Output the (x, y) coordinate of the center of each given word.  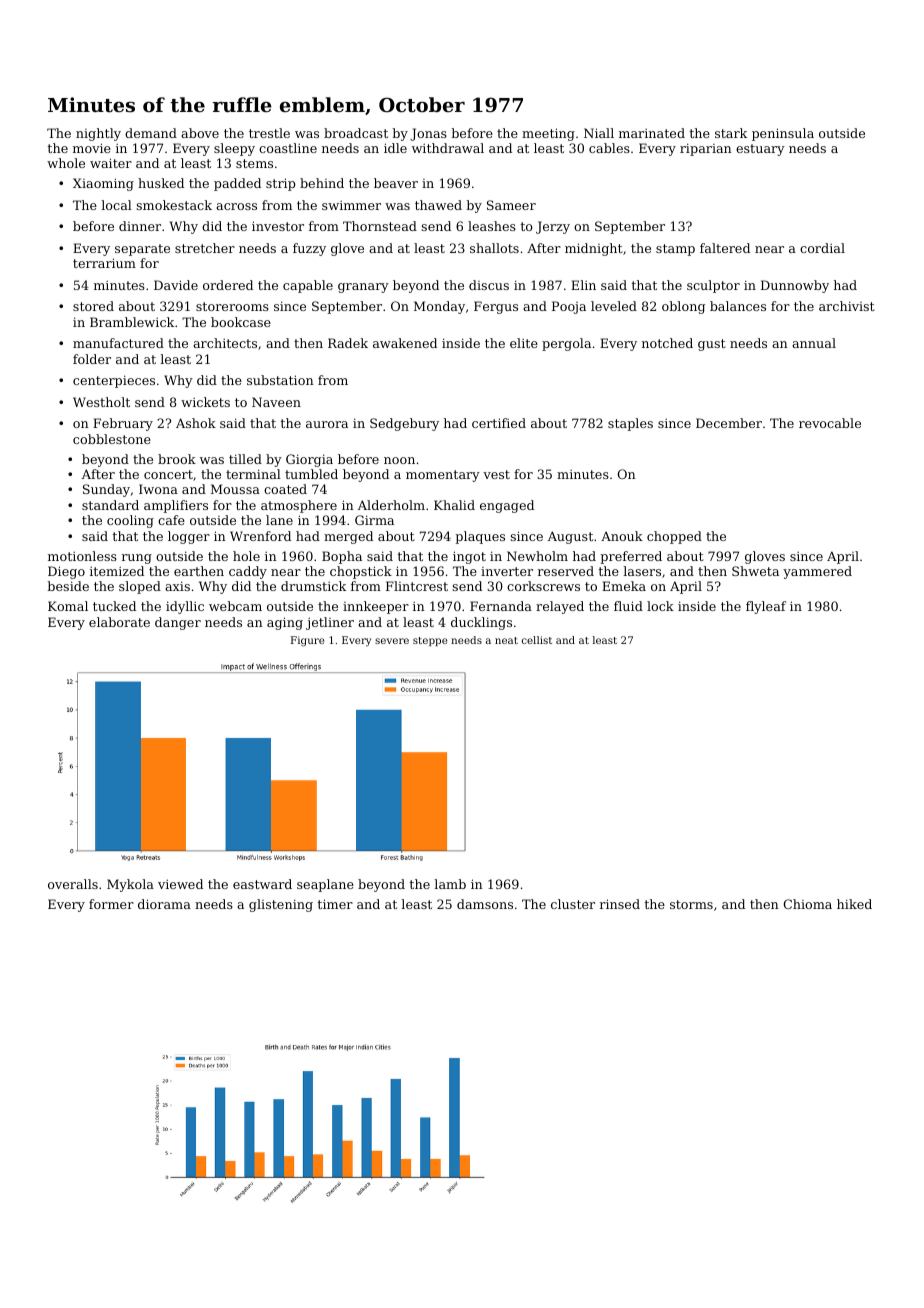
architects (225, 343)
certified (499, 423)
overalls (73, 884)
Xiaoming (103, 184)
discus (489, 285)
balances (738, 306)
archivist (847, 306)
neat (506, 640)
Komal (68, 606)
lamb (450, 884)
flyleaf (766, 607)
